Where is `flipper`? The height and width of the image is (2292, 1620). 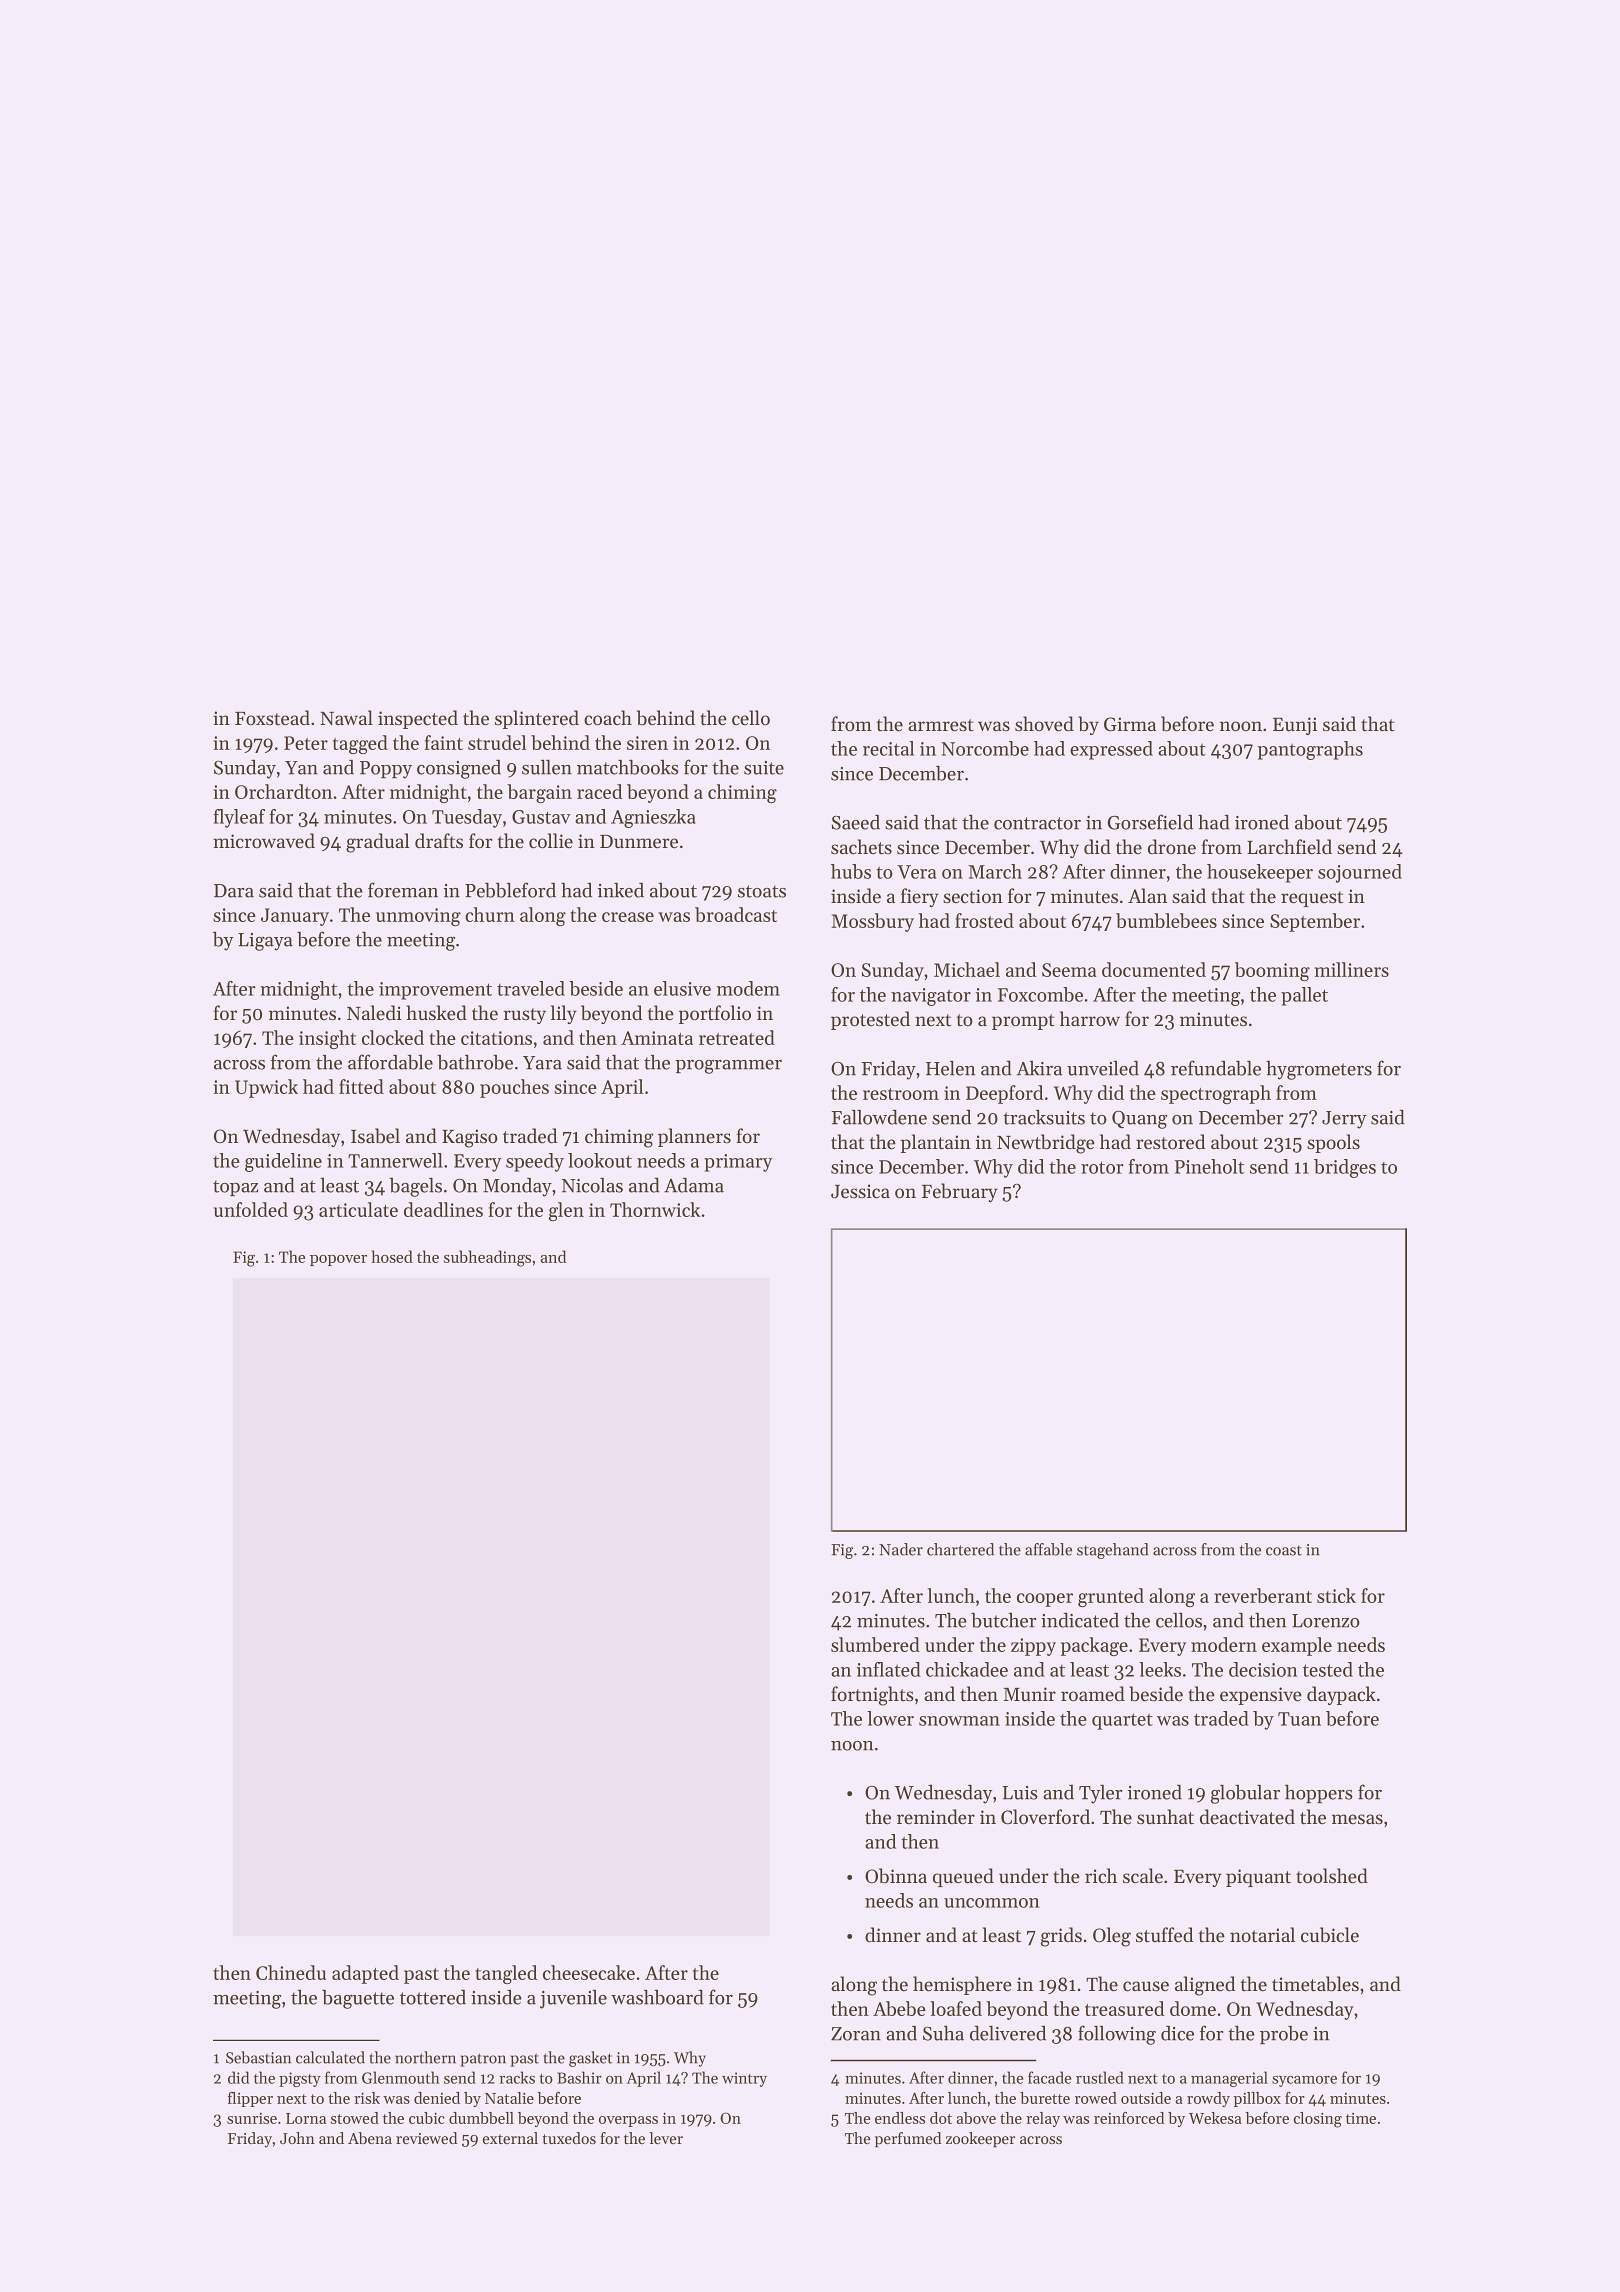
flipper is located at coordinates (250, 2099).
